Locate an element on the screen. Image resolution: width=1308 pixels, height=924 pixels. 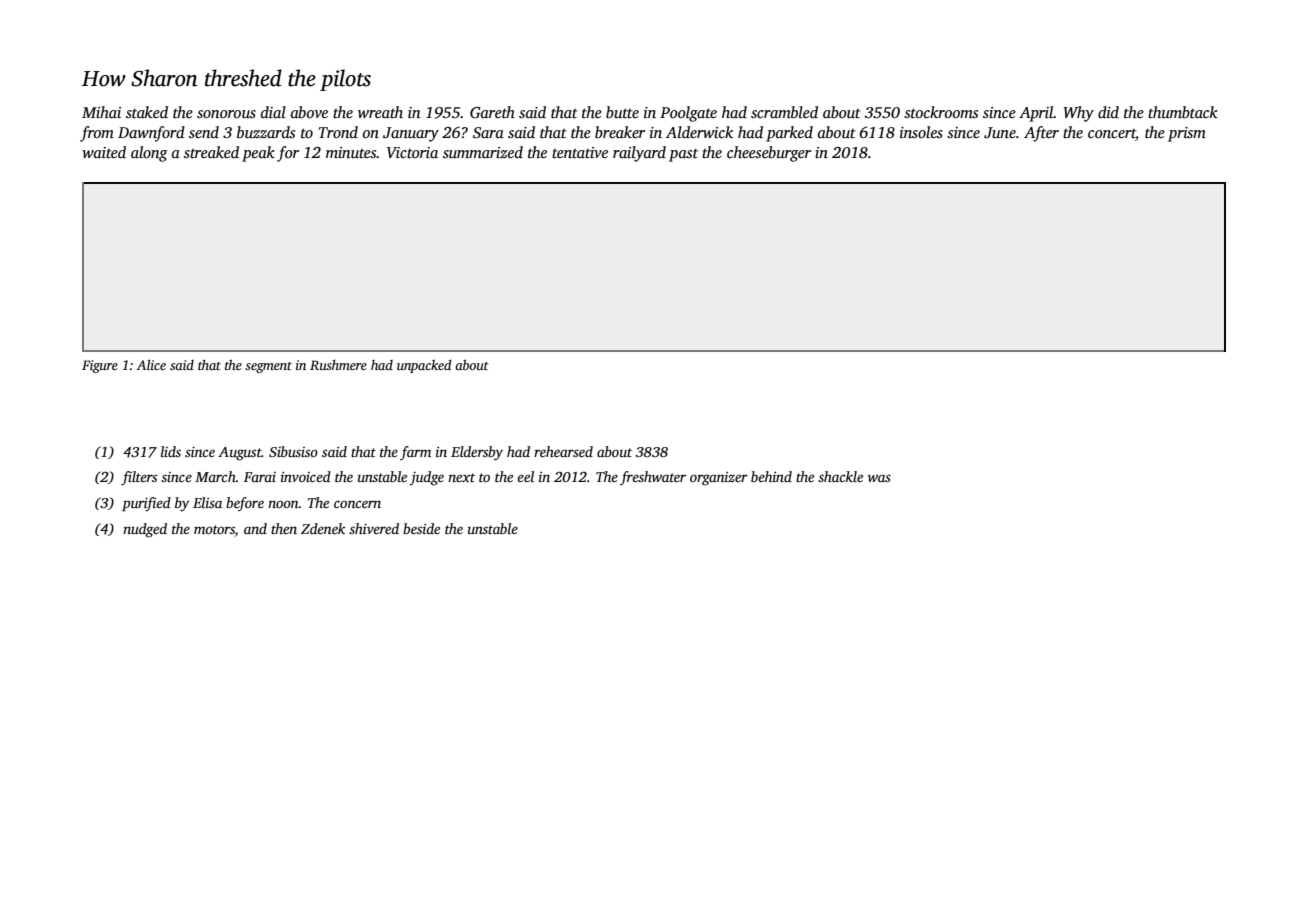
peak is located at coordinates (258, 154).
